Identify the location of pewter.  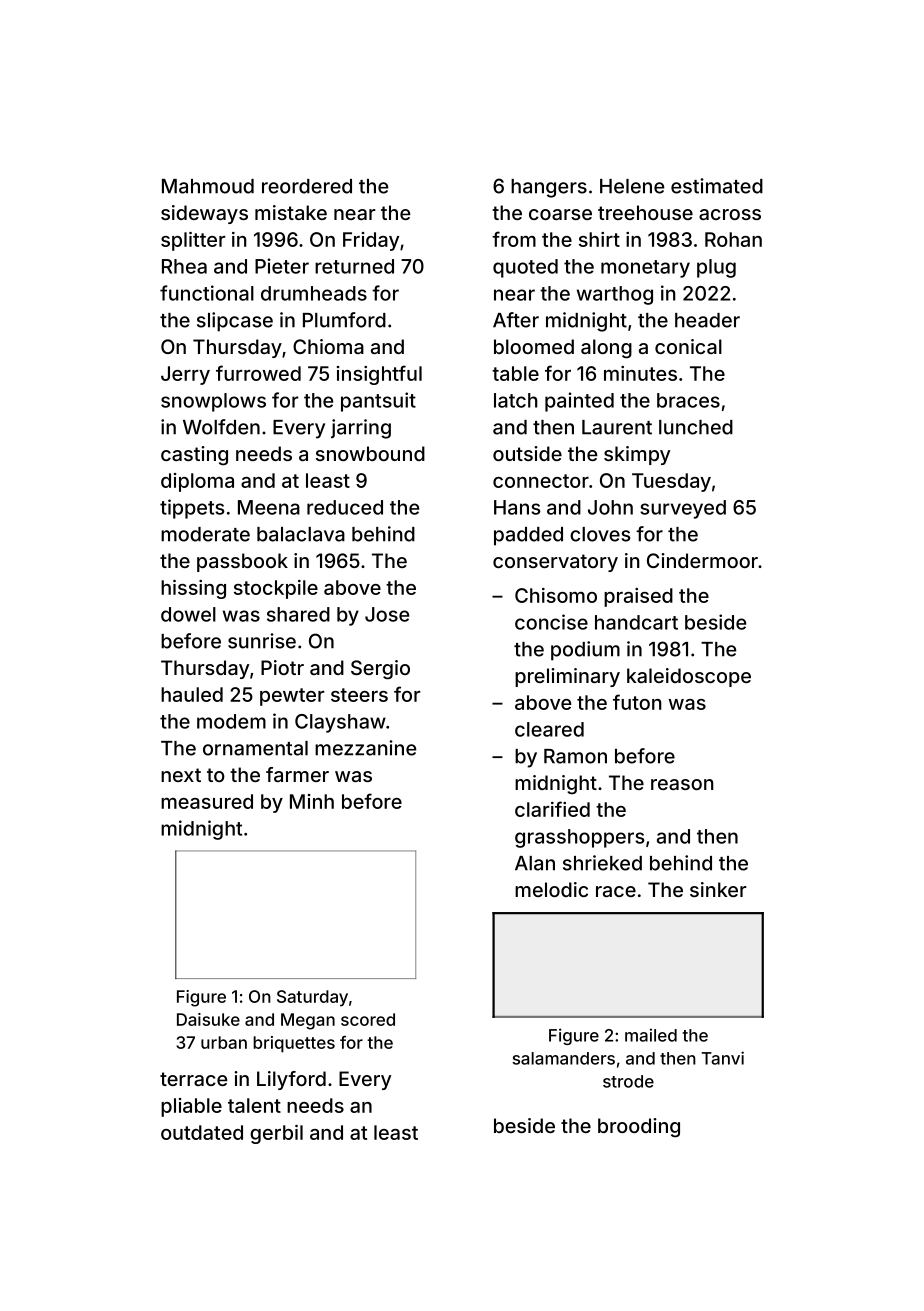
(292, 697).
